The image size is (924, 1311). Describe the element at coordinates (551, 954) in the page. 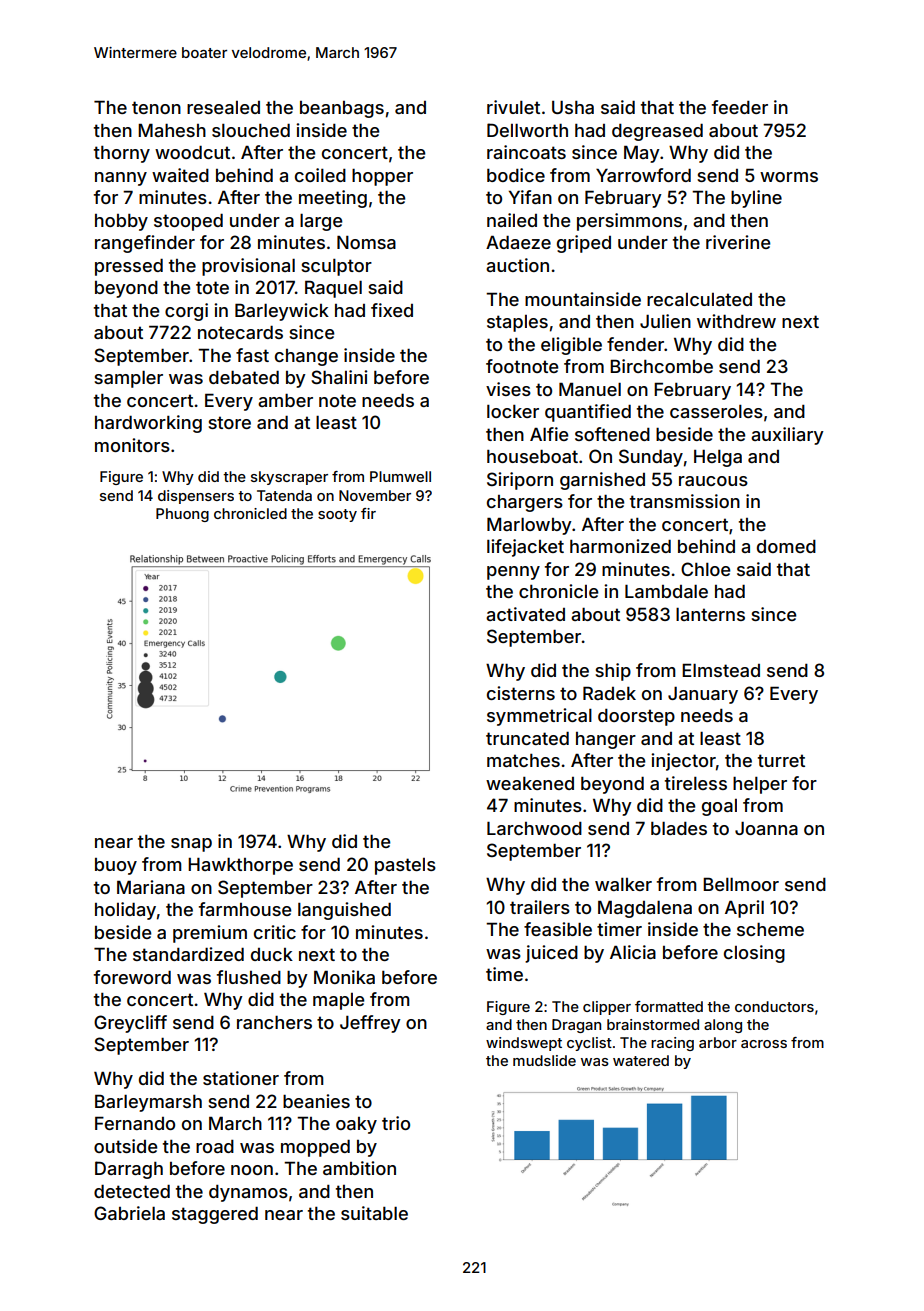

I see `juiced` at that location.
